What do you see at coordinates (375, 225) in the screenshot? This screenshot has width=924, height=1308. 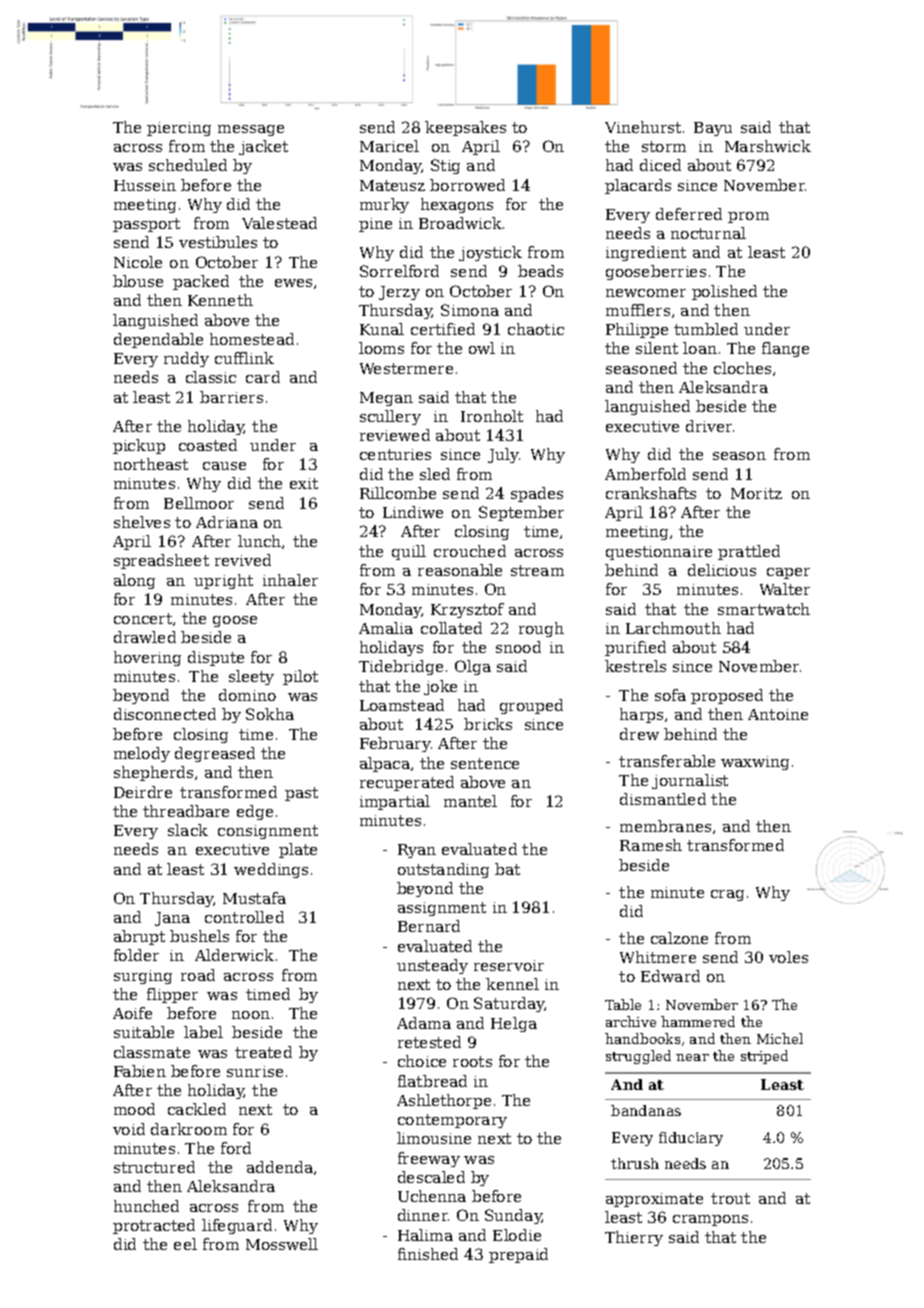 I see `pine` at bounding box center [375, 225].
